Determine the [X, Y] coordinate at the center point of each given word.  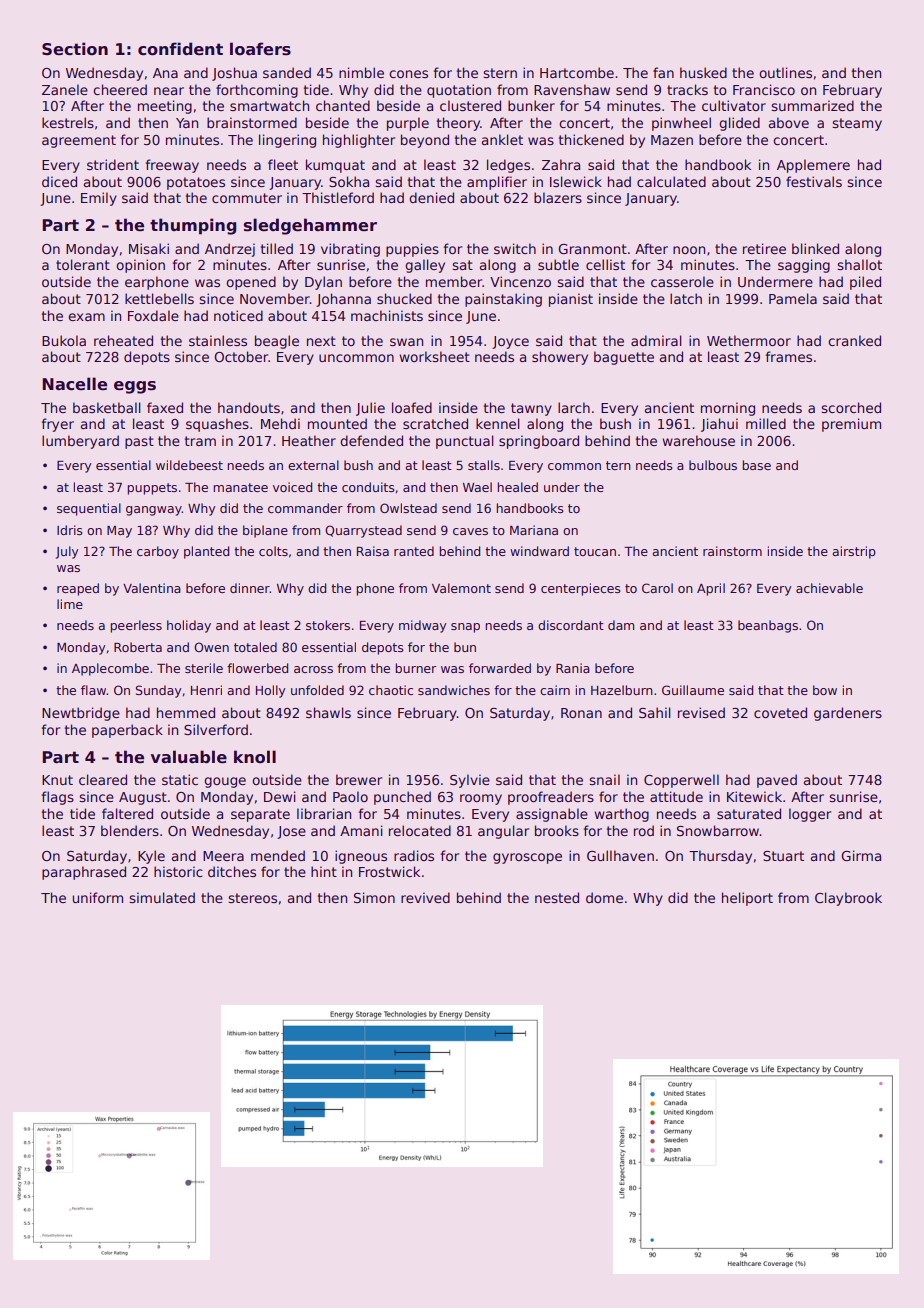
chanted [343, 105]
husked [703, 72]
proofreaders [551, 798]
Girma [861, 855]
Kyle [151, 857]
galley [425, 266]
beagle [277, 342]
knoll [255, 757]
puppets [152, 489]
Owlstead [408, 508]
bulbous [713, 465]
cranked [854, 340]
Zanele [65, 89]
